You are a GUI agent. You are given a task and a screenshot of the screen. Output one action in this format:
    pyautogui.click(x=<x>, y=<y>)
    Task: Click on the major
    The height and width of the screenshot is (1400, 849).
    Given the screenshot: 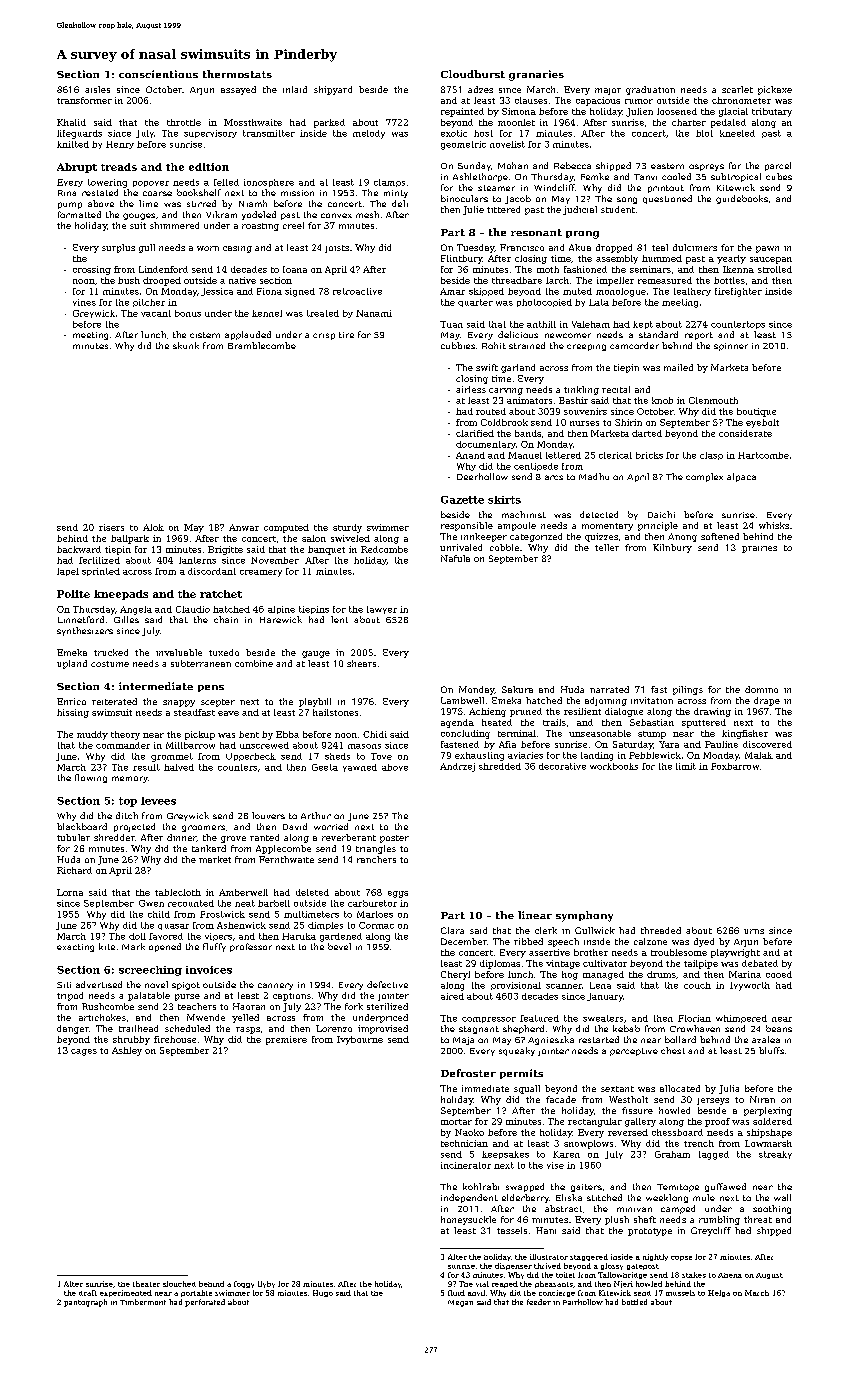 What is the action you would take?
    pyautogui.click(x=608, y=91)
